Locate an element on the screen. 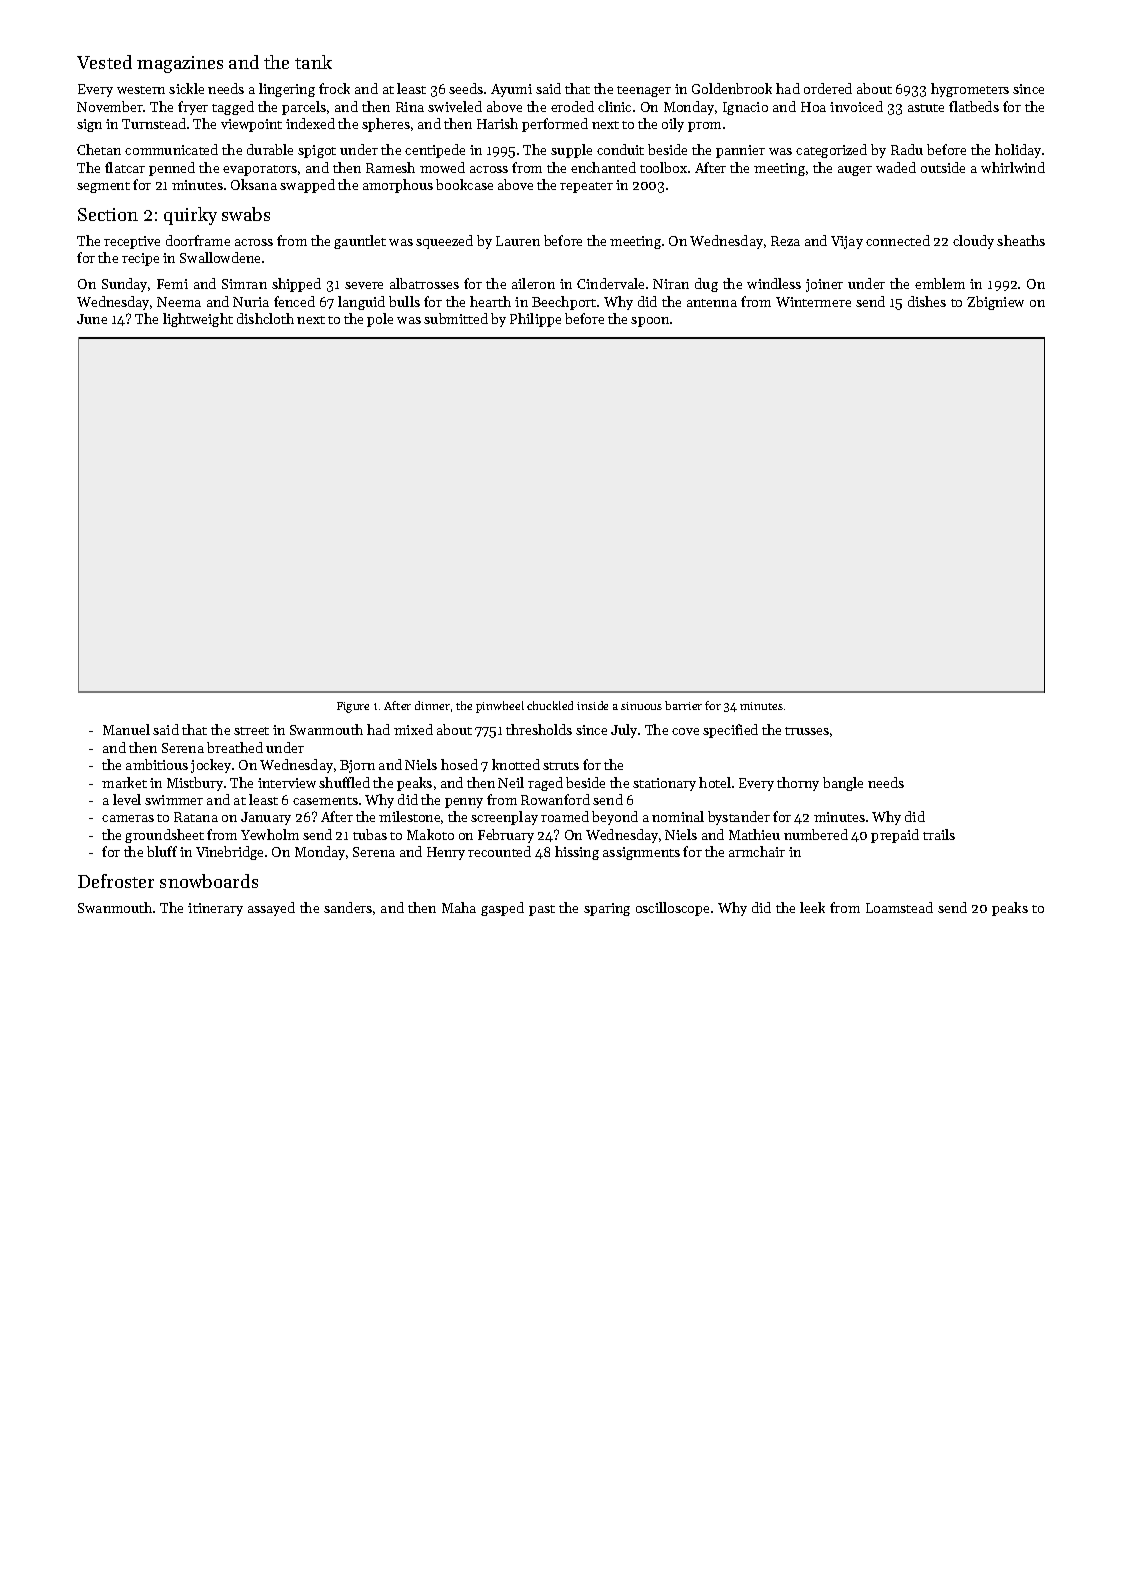 The height and width of the screenshot is (1588, 1123). submitted is located at coordinates (456, 318).
